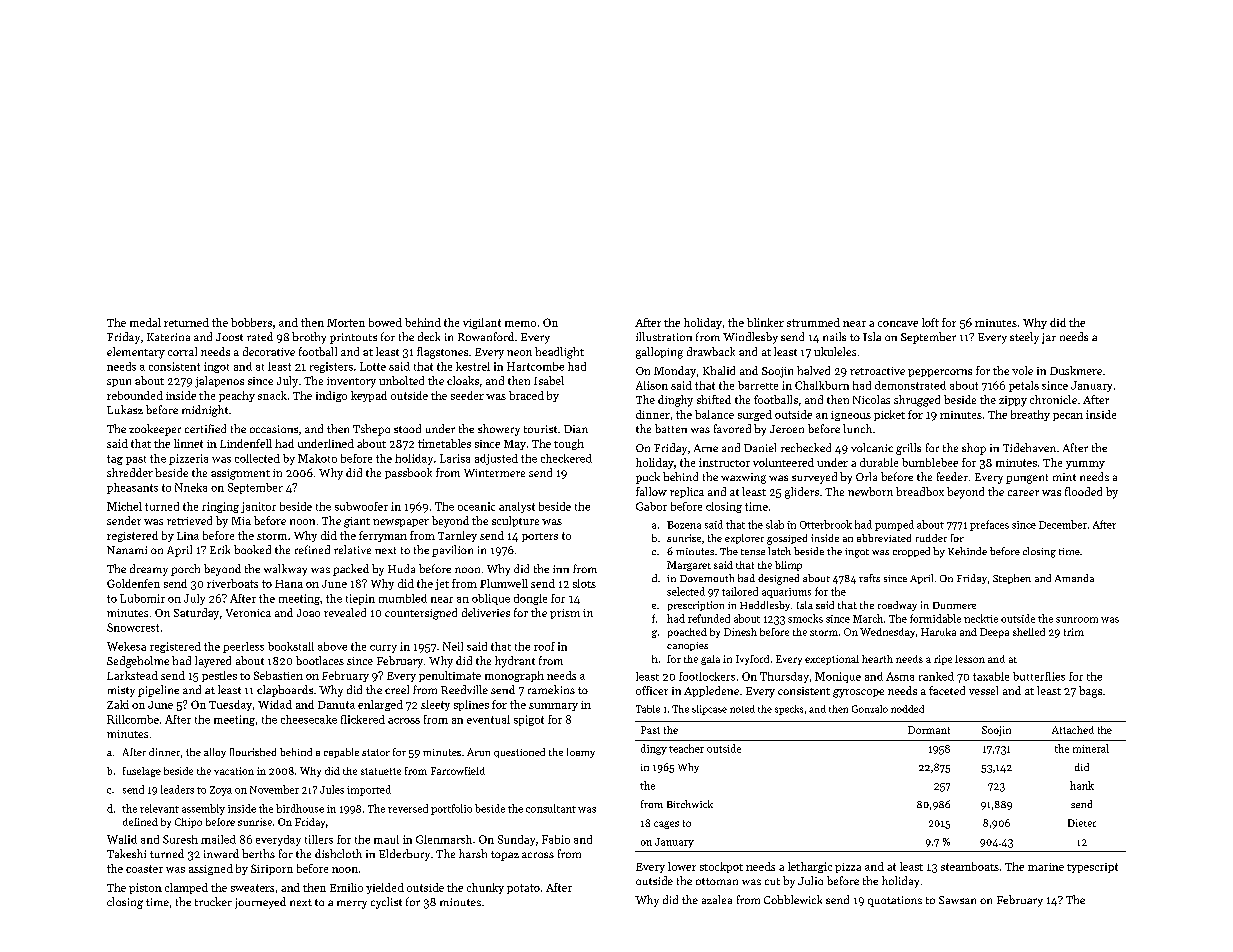 This page has height=952, width=1233. I want to click on replica, so click(687, 492).
